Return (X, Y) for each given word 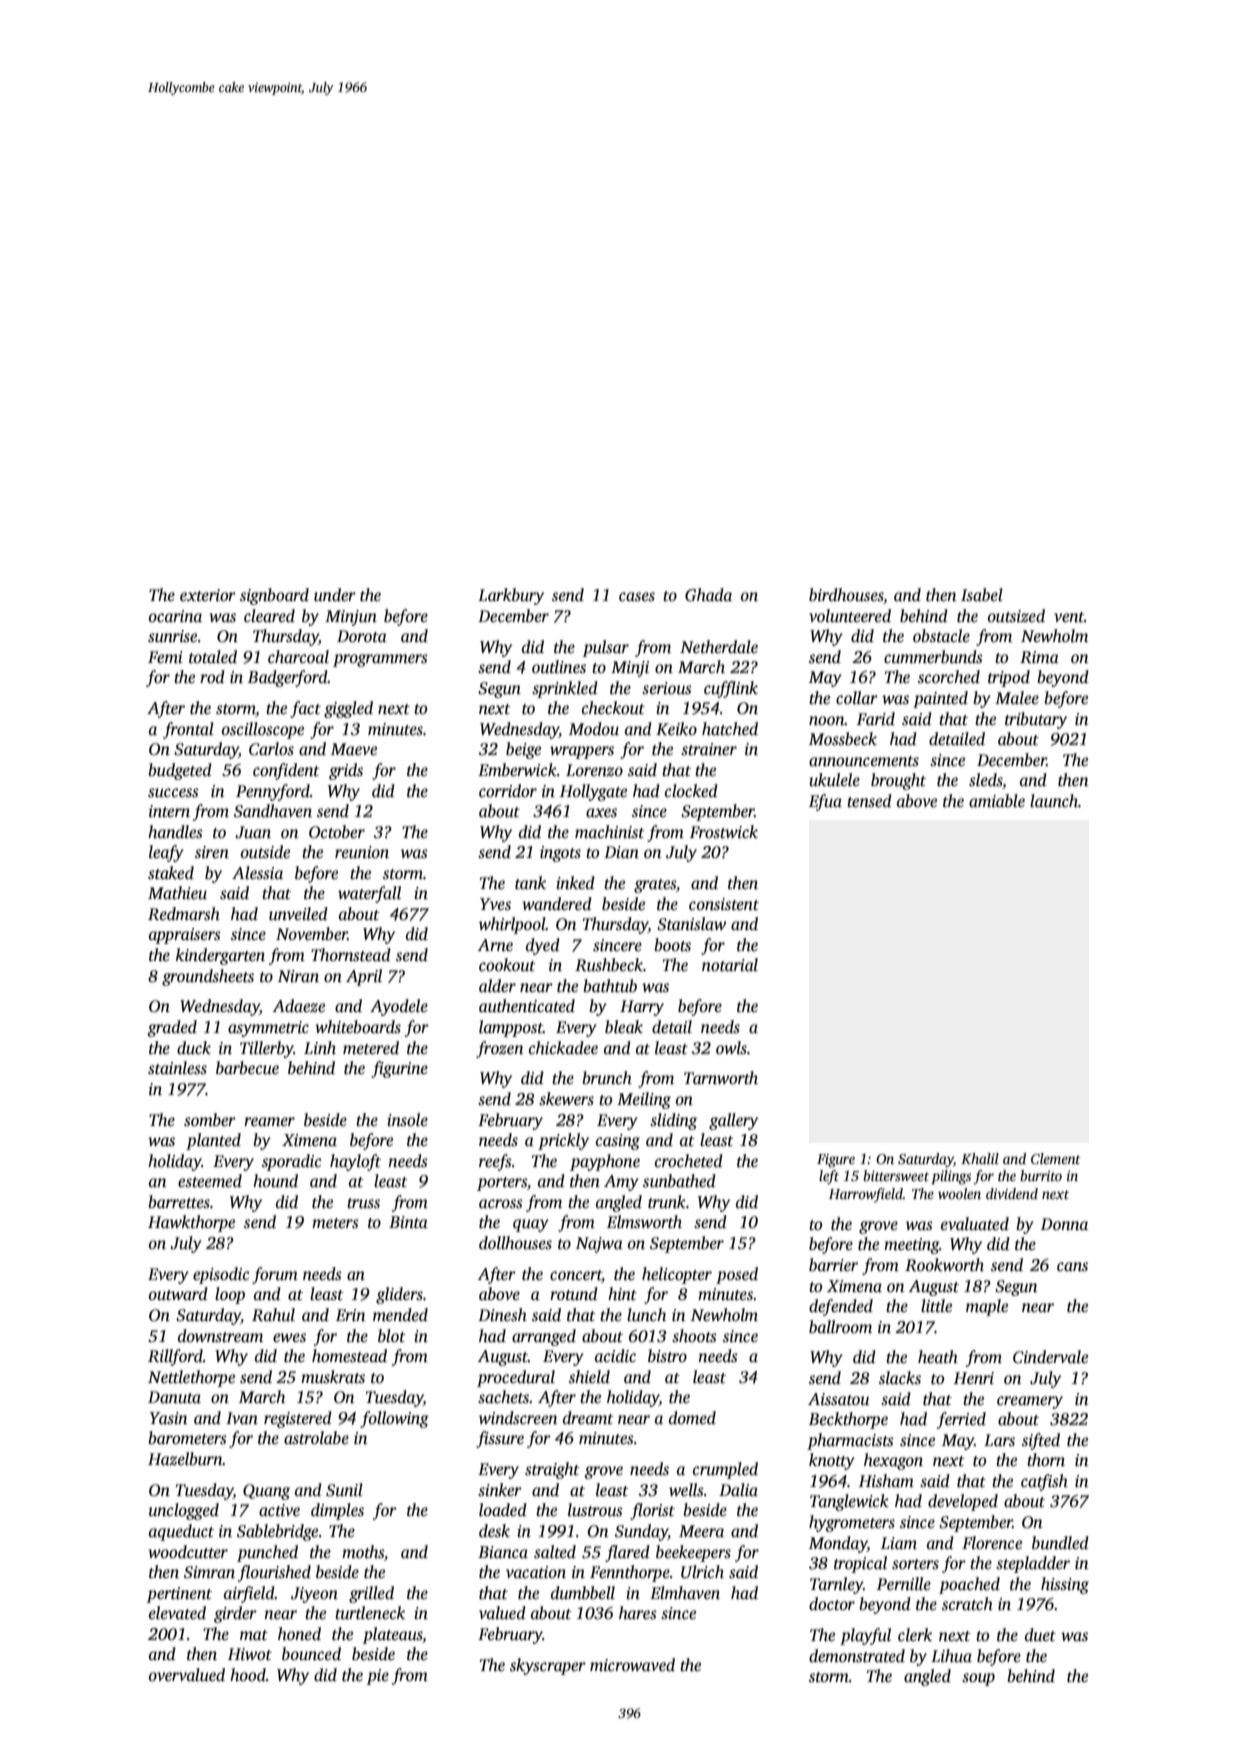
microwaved (632, 1665)
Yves (495, 904)
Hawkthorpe (191, 1223)
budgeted (180, 771)
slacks (900, 1378)
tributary (1036, 720)
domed (692, 1418)
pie (378, 1677)
